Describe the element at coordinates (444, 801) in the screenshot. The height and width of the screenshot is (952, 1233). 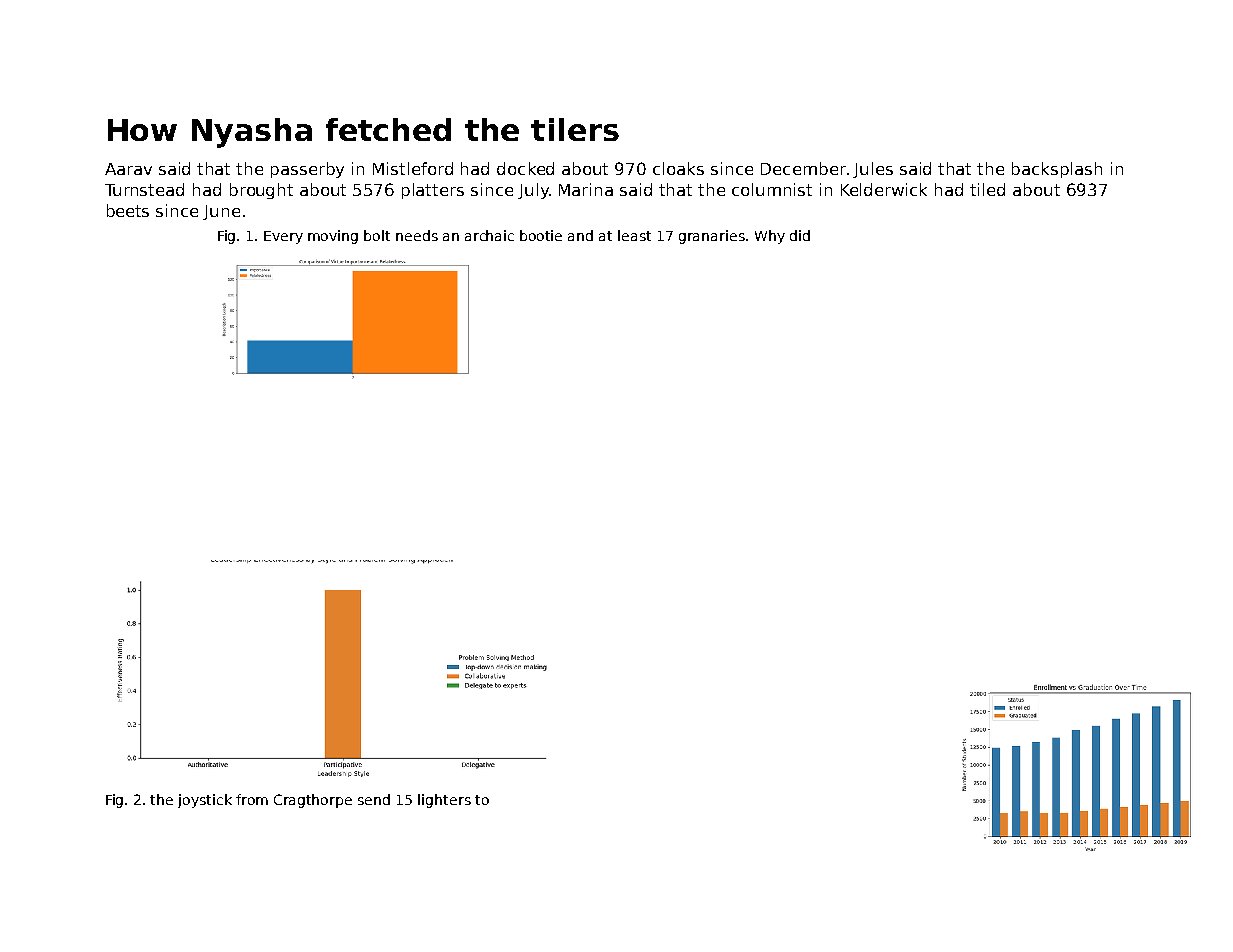
I see `lighters` at that location.
